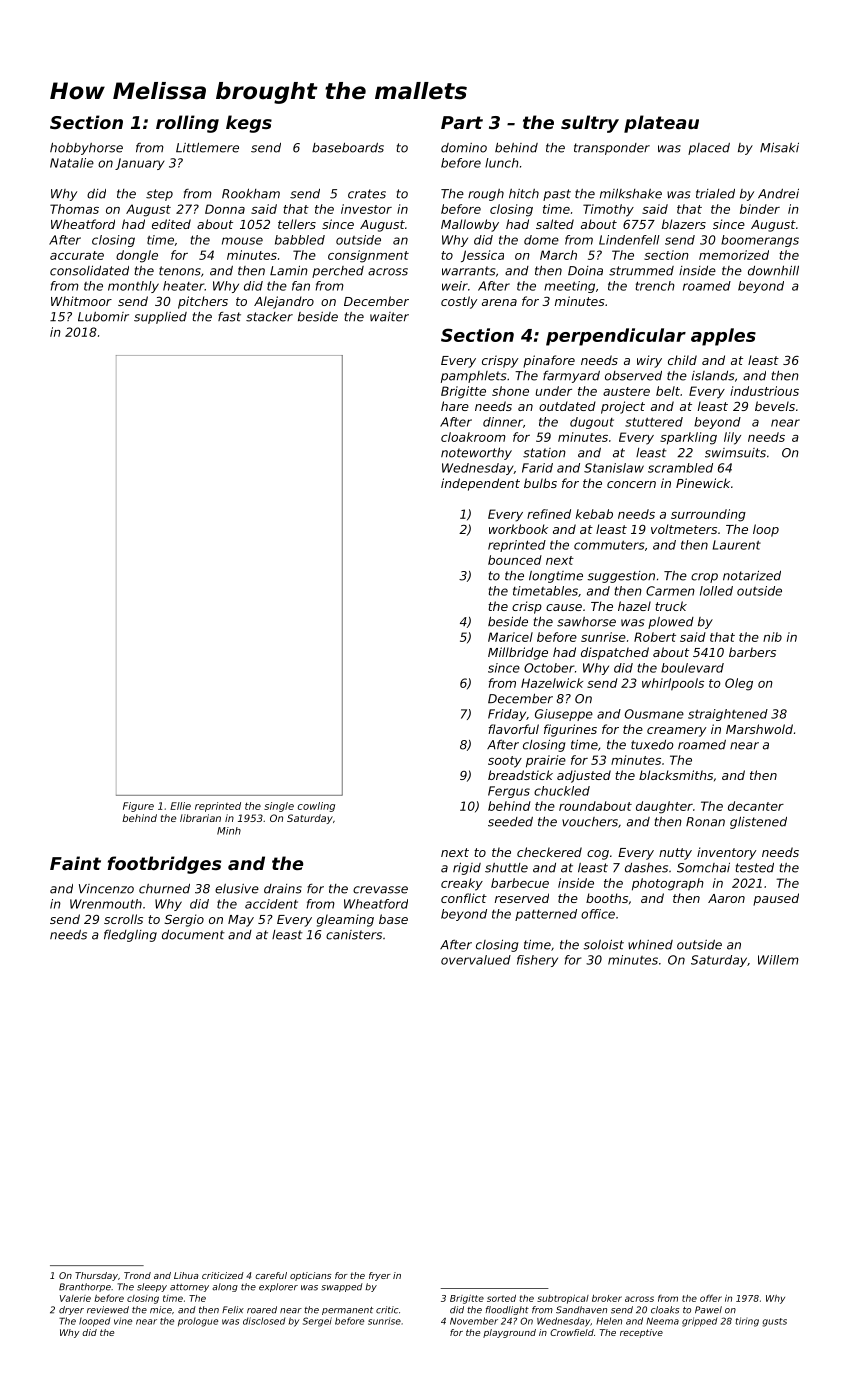 The height and width of the page is (1400, 849). I want to click on fledgling, so click(130, 936).
